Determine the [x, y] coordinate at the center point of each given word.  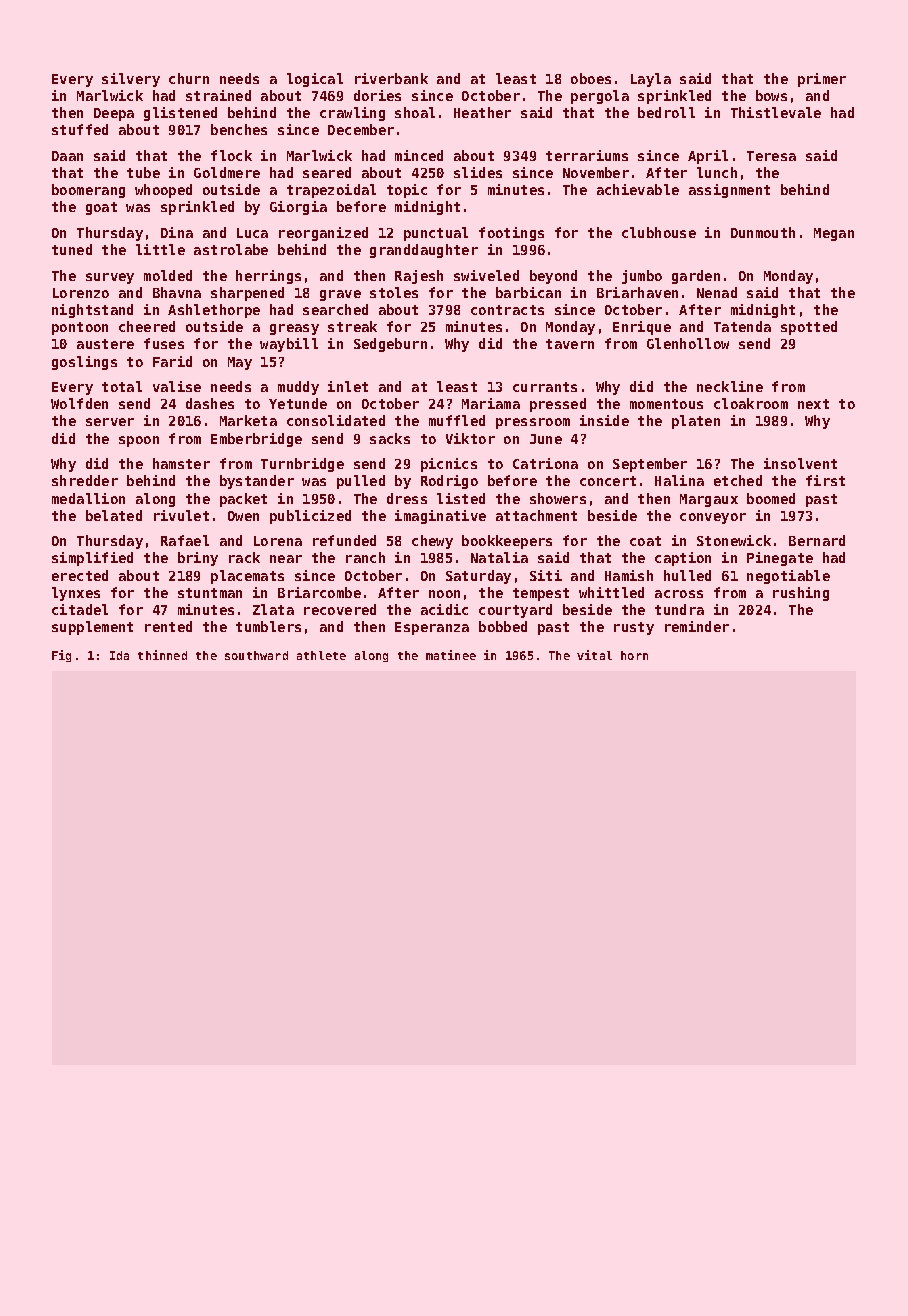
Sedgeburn [390, 345]
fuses [164, 343]
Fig [61, 656]
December [361, 129]
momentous [666, 404]
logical [315, 80]
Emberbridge [256, 440]
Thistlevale [776, 112]
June [546, 439]
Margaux [709, 500]
